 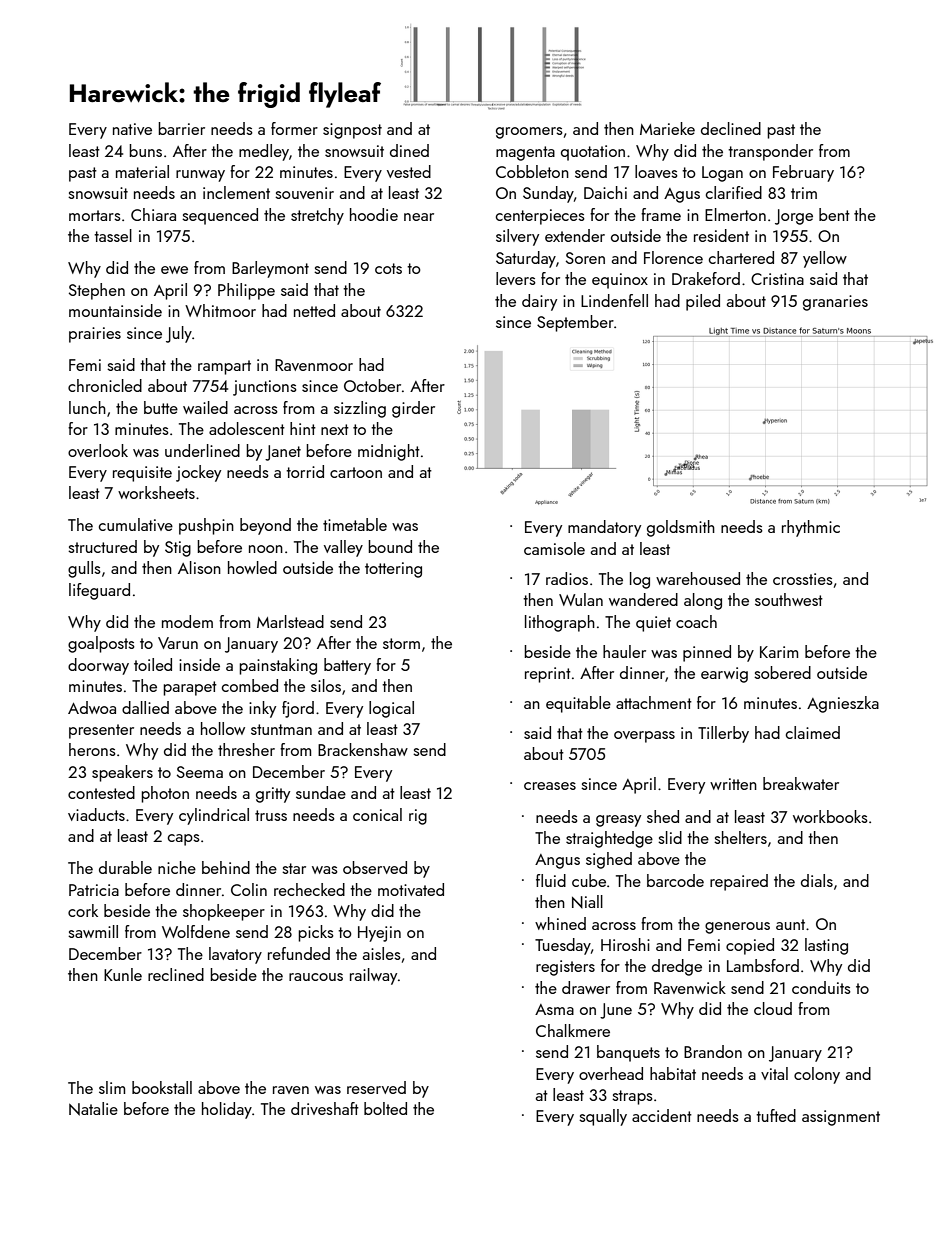 What do you see at coordinates (227, 1110) in the page?
I see `holiday` at bounding box center [227, 1110].
